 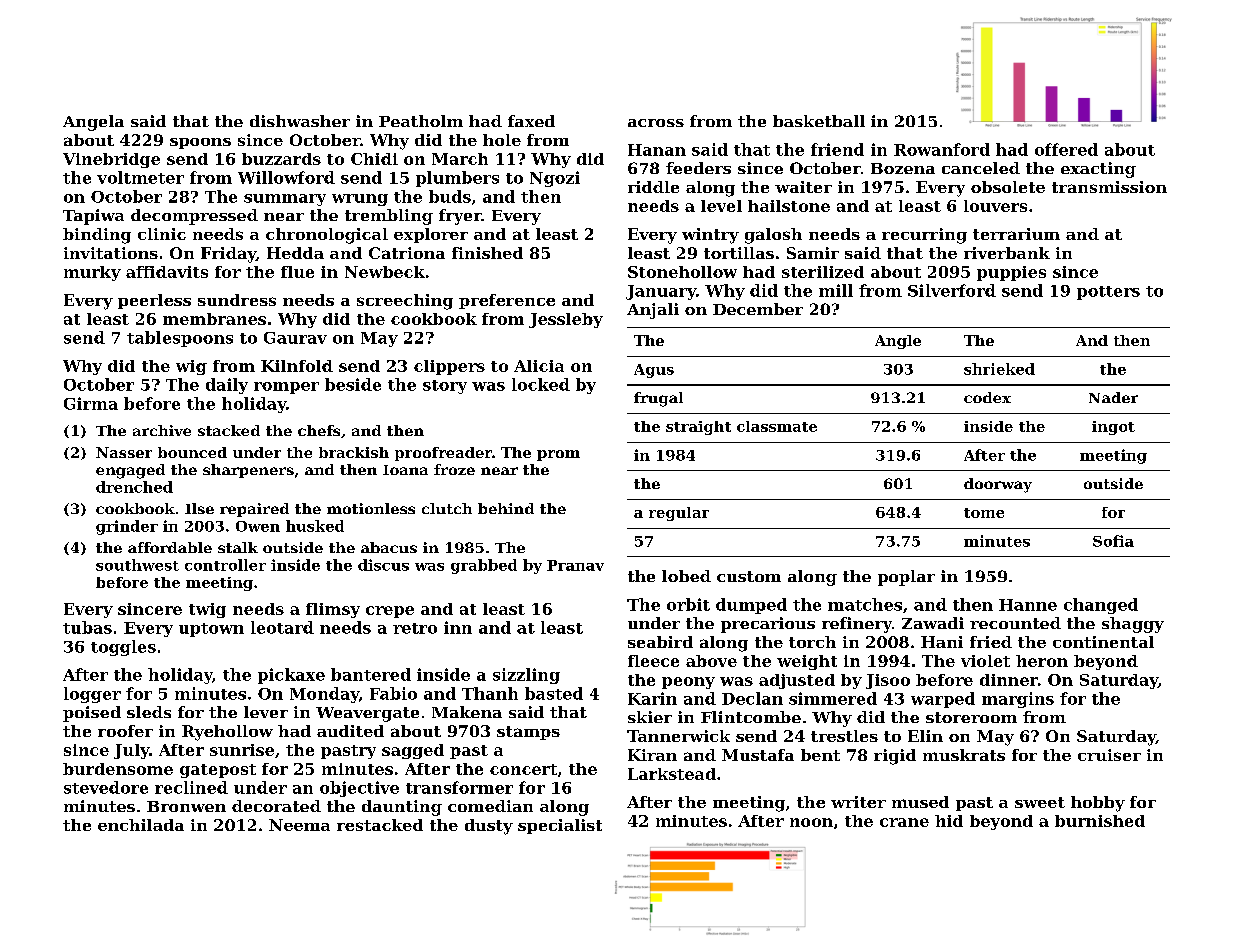 I want to click on fried, so click(x=991, y=642).
